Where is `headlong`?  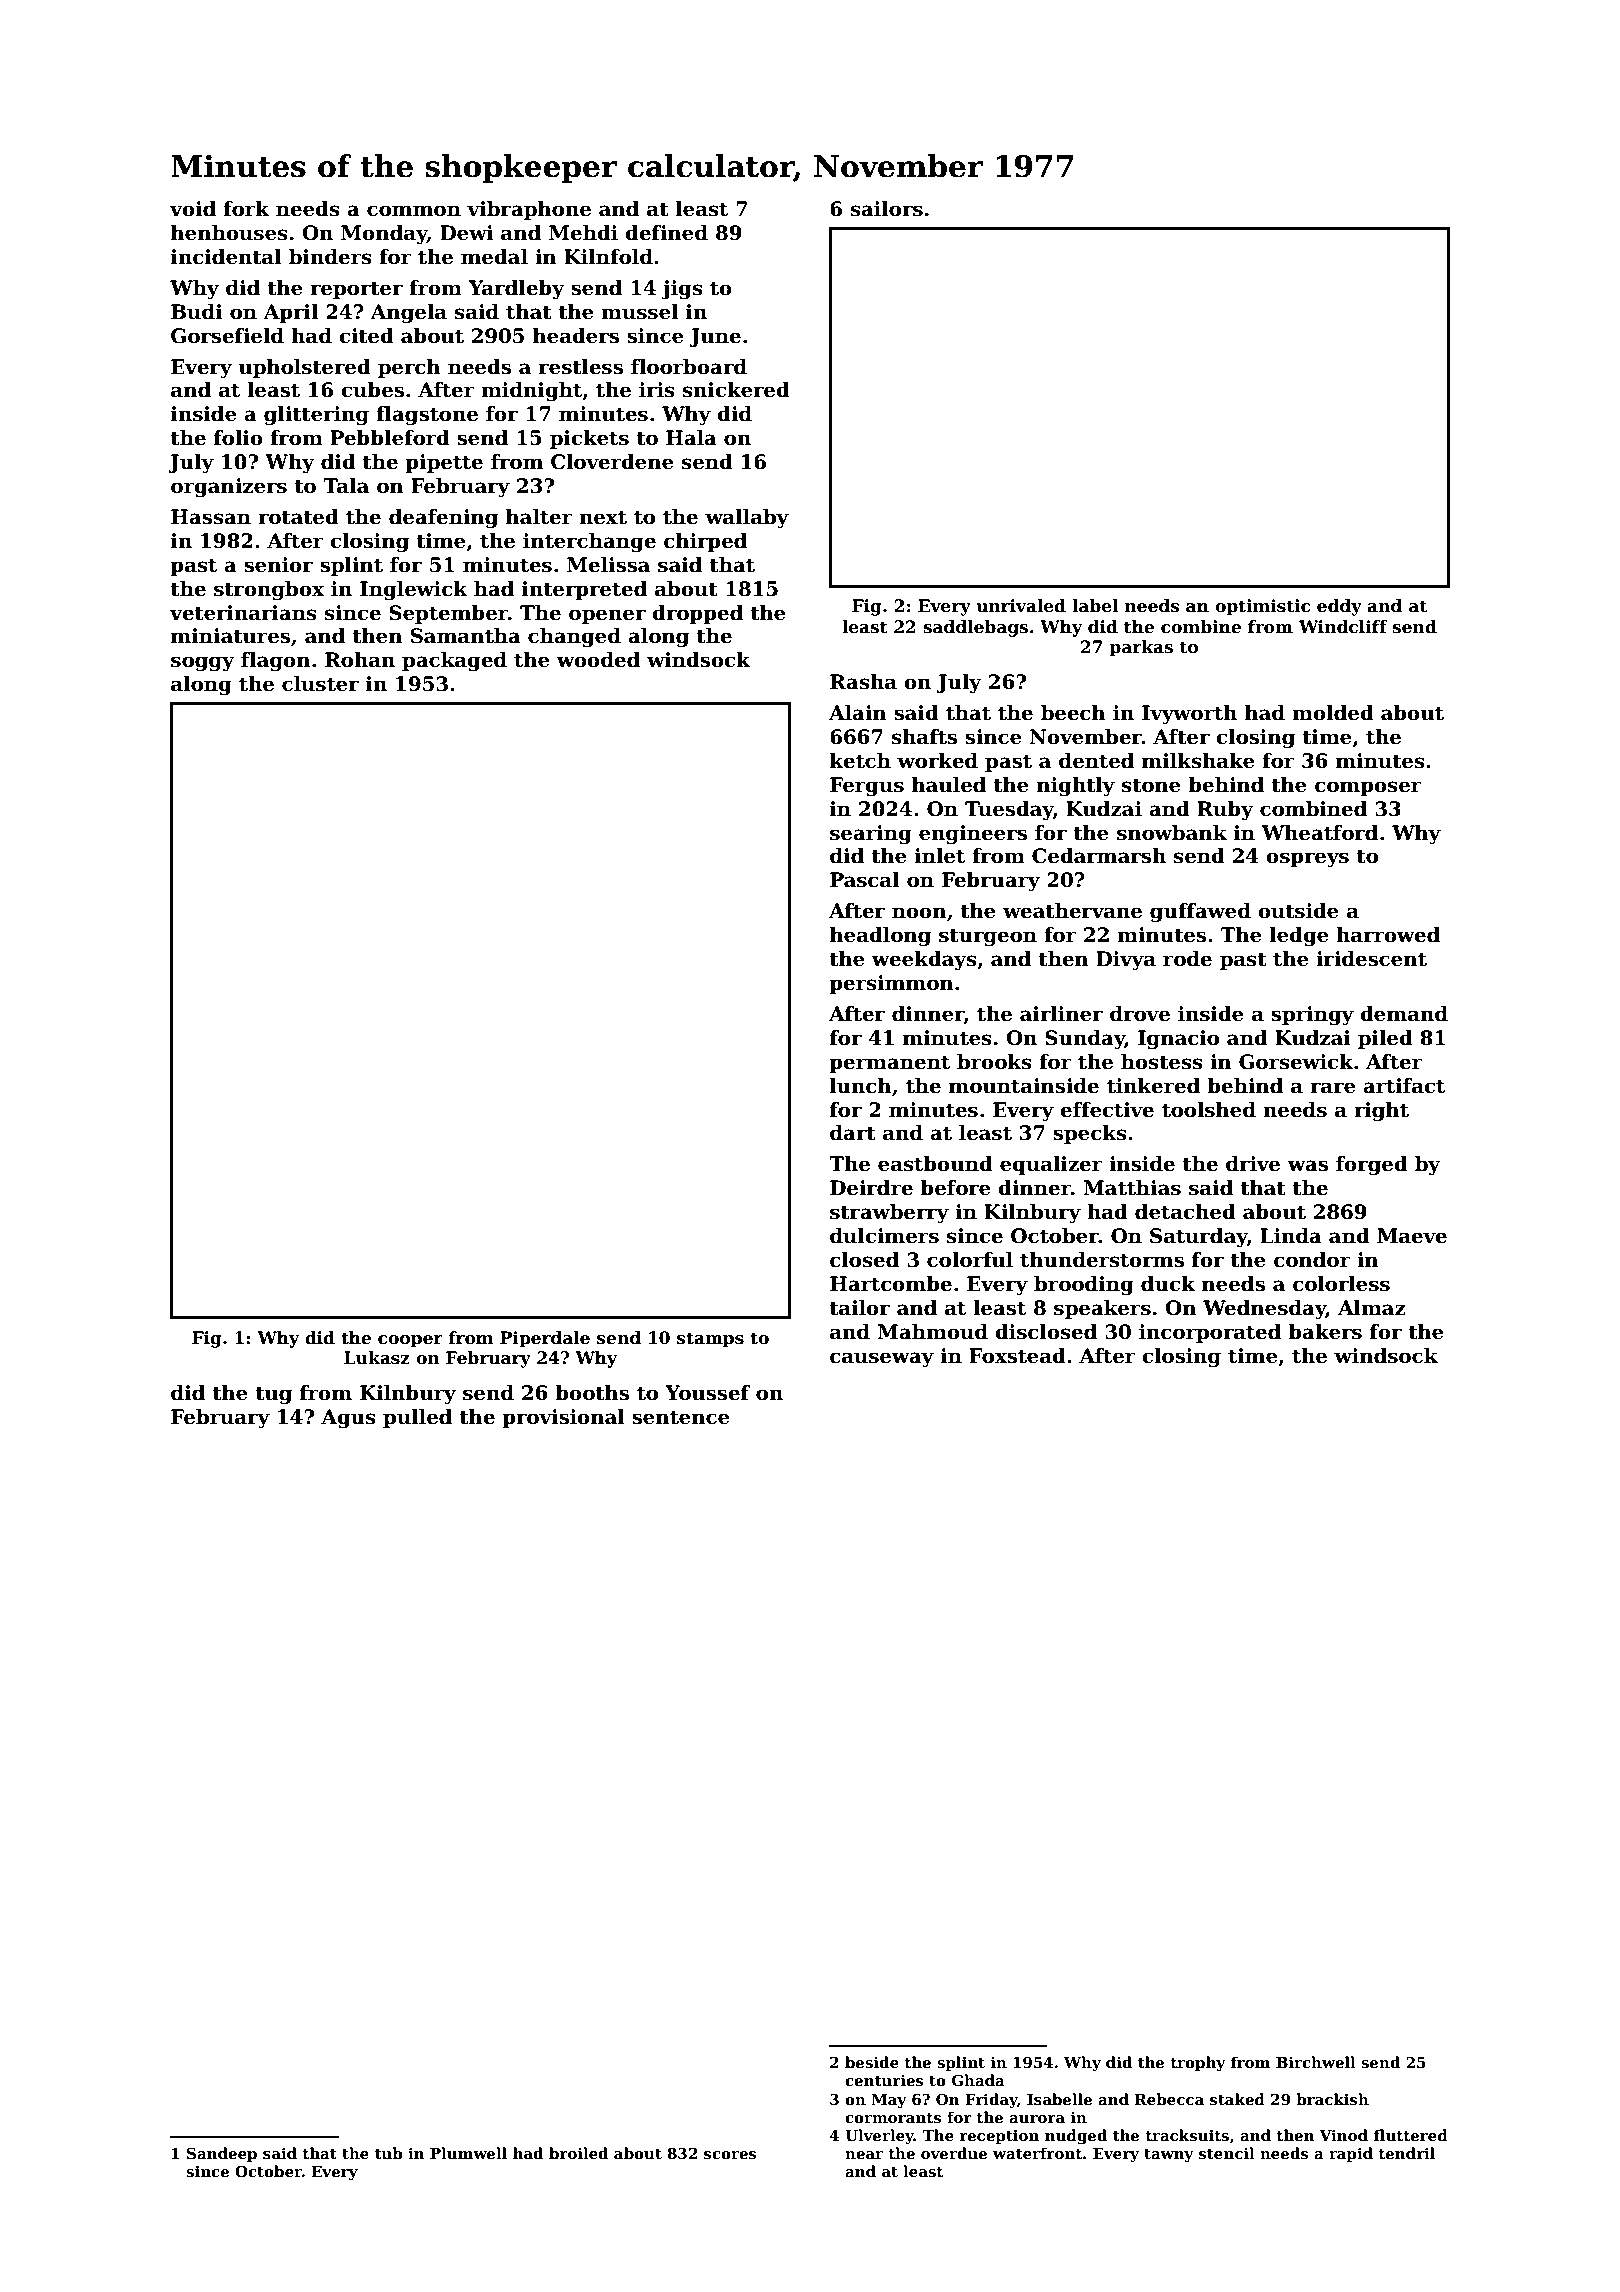
headlong is located at coordinates (880, 937).
